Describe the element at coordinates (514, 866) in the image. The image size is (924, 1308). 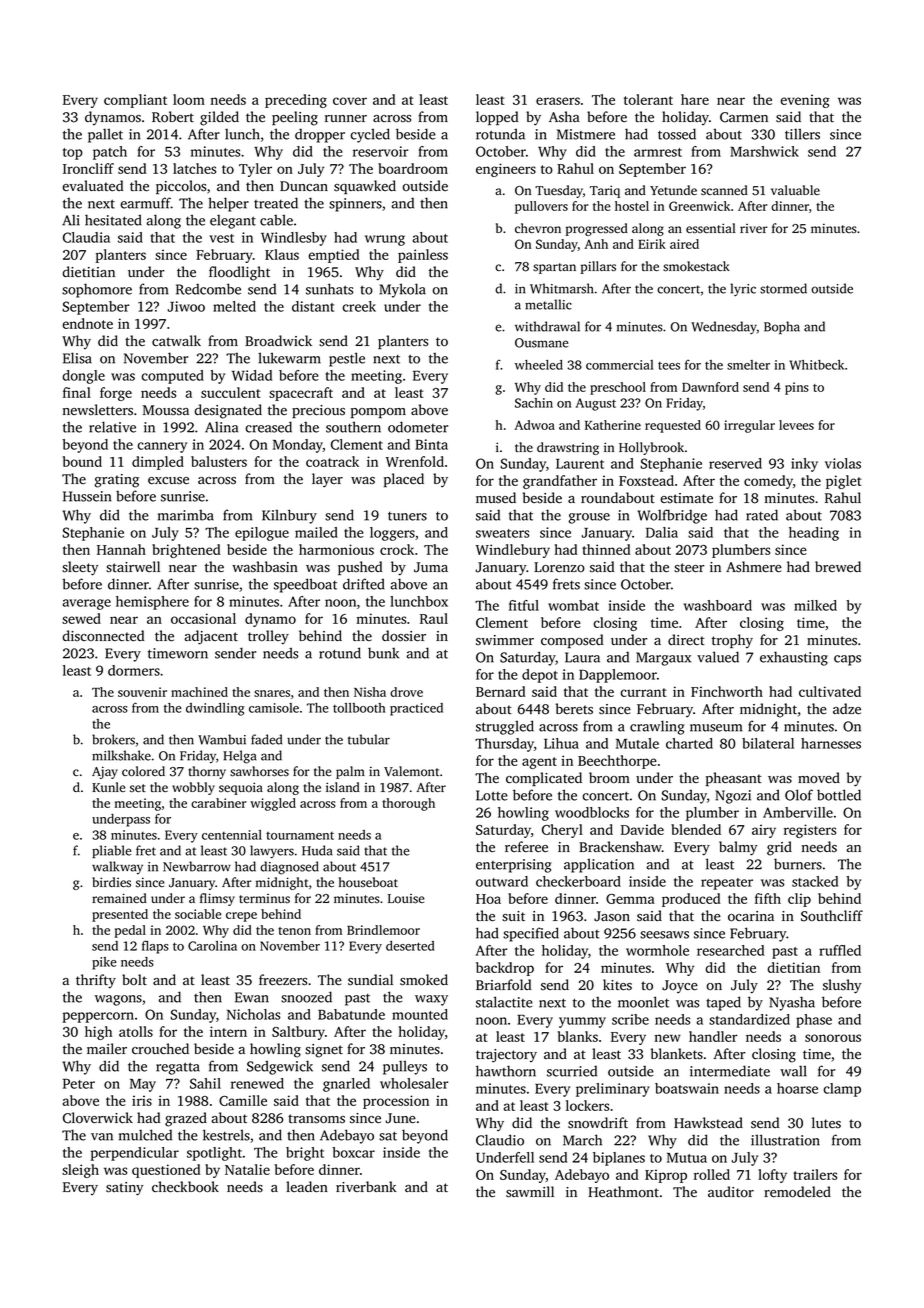
I see `enterprising` at that location.
